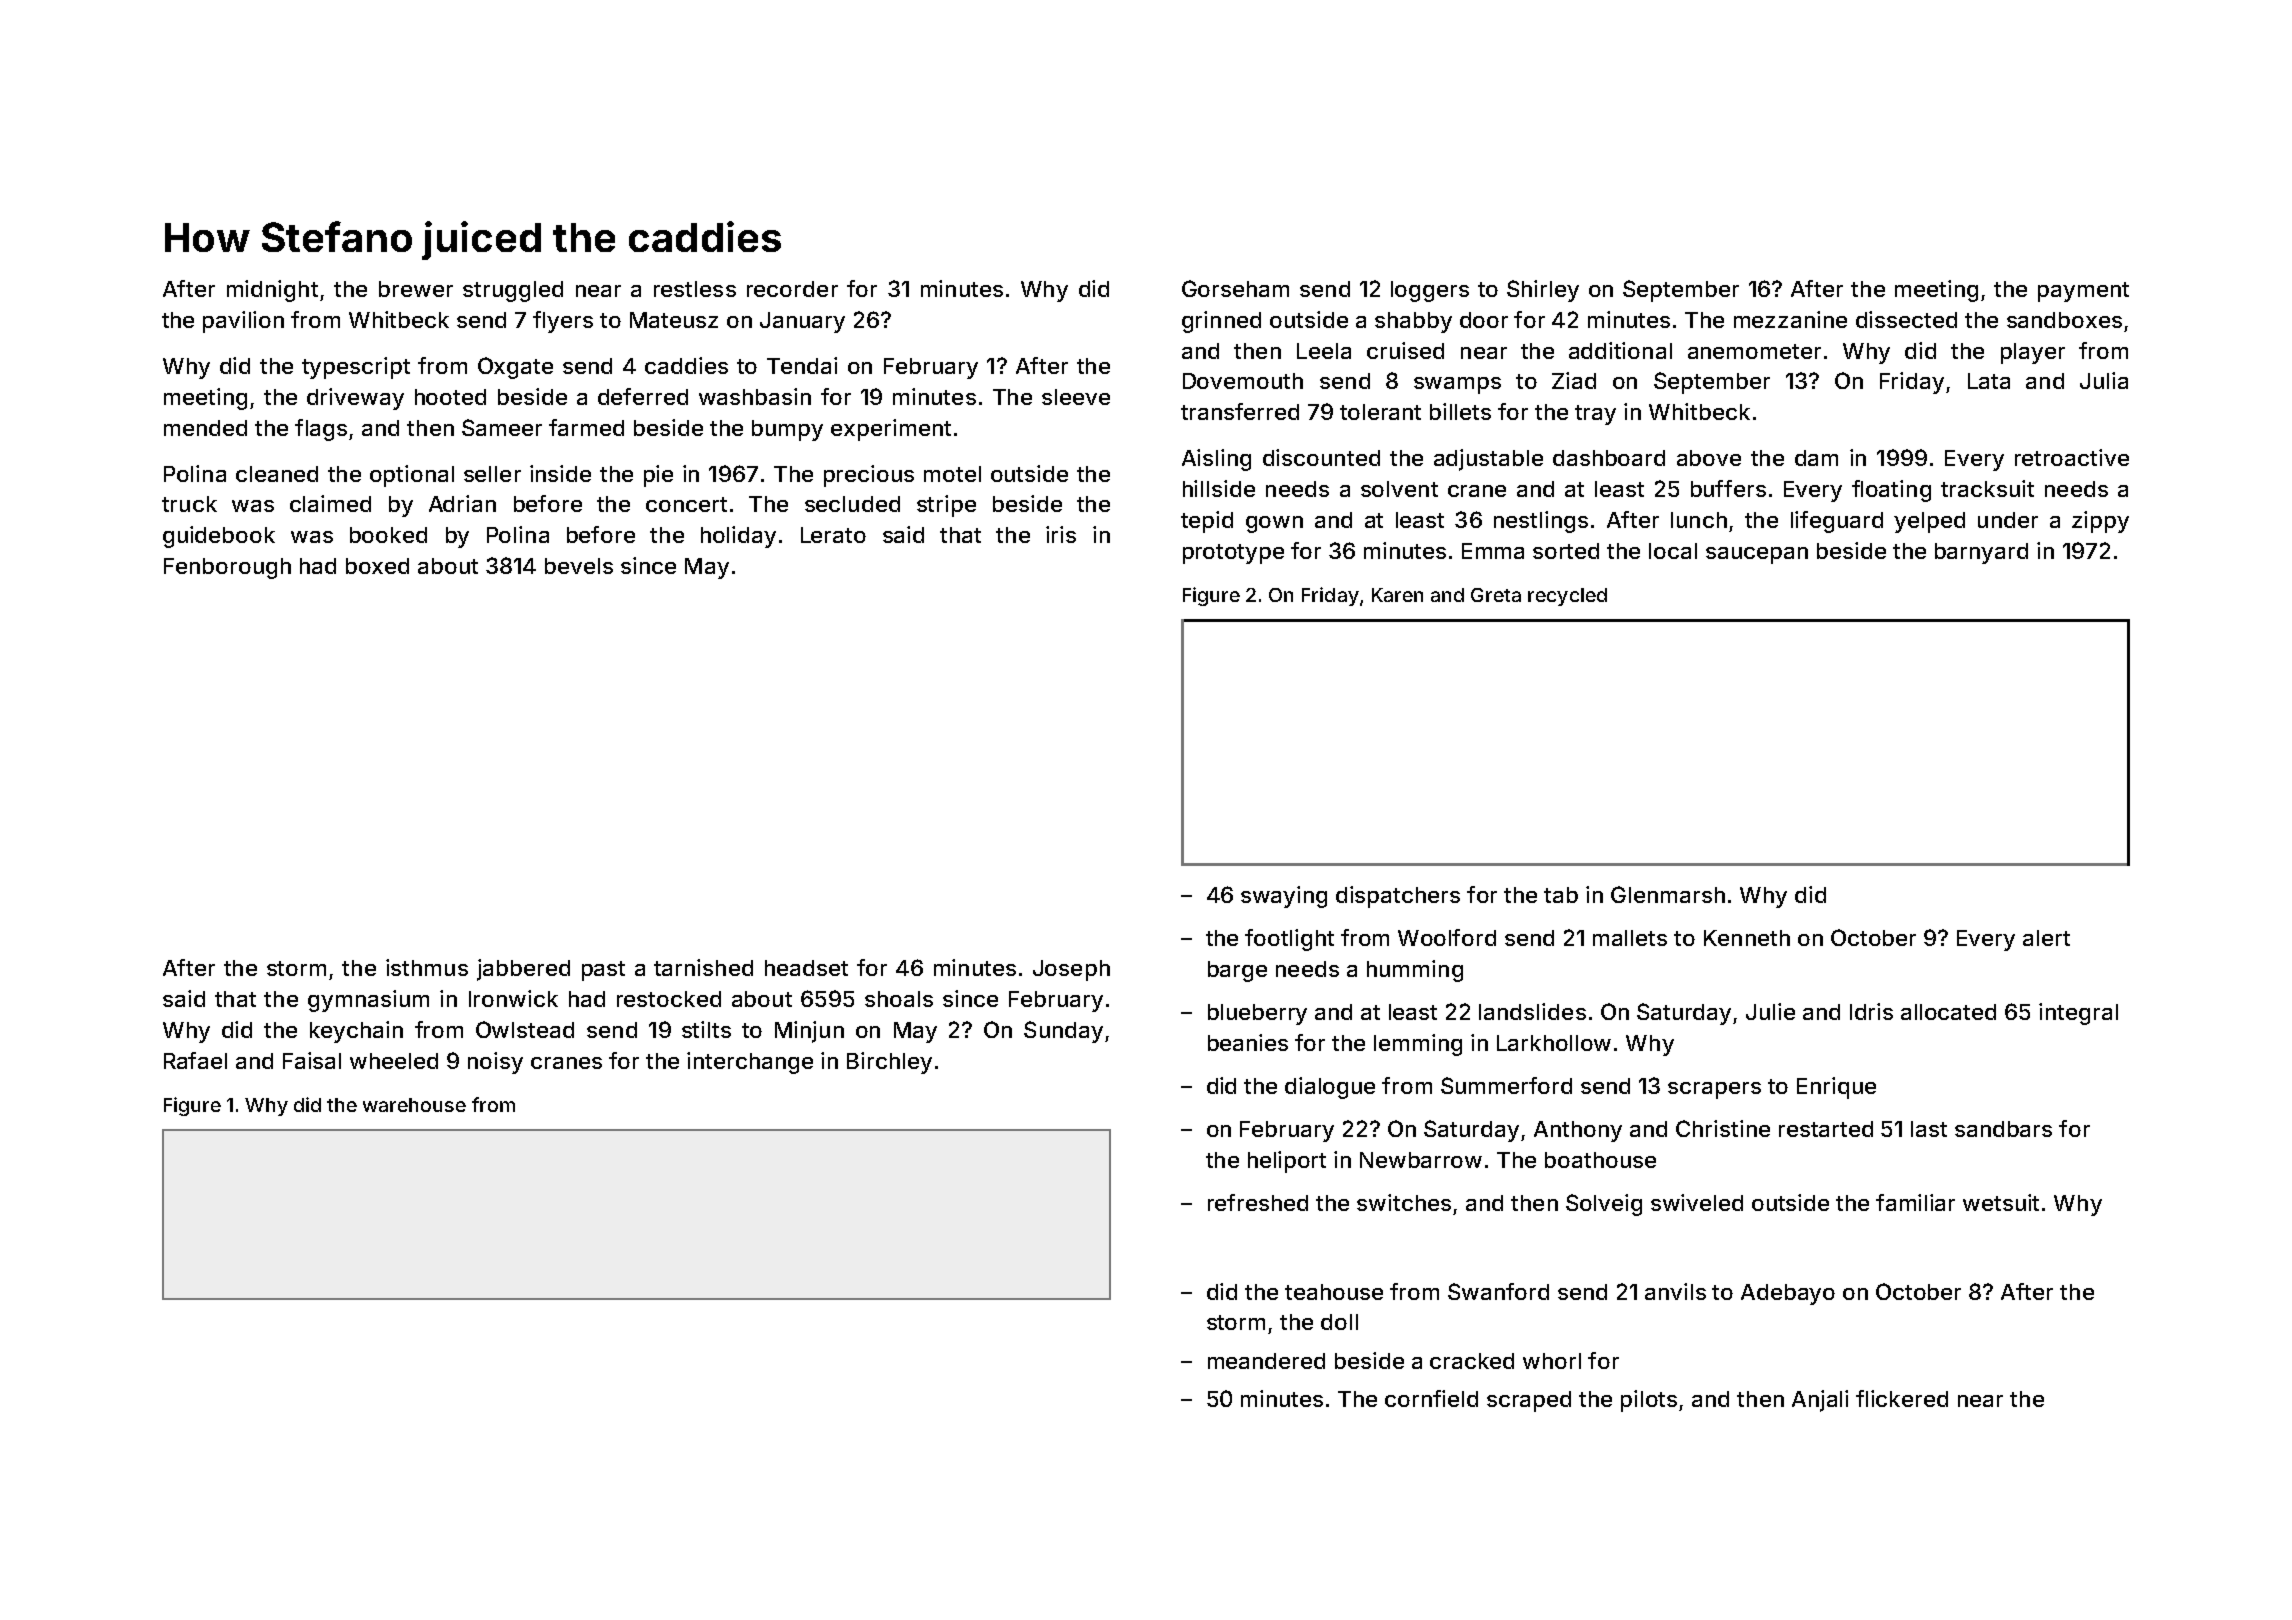 The height and width of the screenshot is (1620, 2292). What do you see at coordinates (1981, 553) in the screenshot?
I see `barnyard` at bounding box center [1981, 553].
